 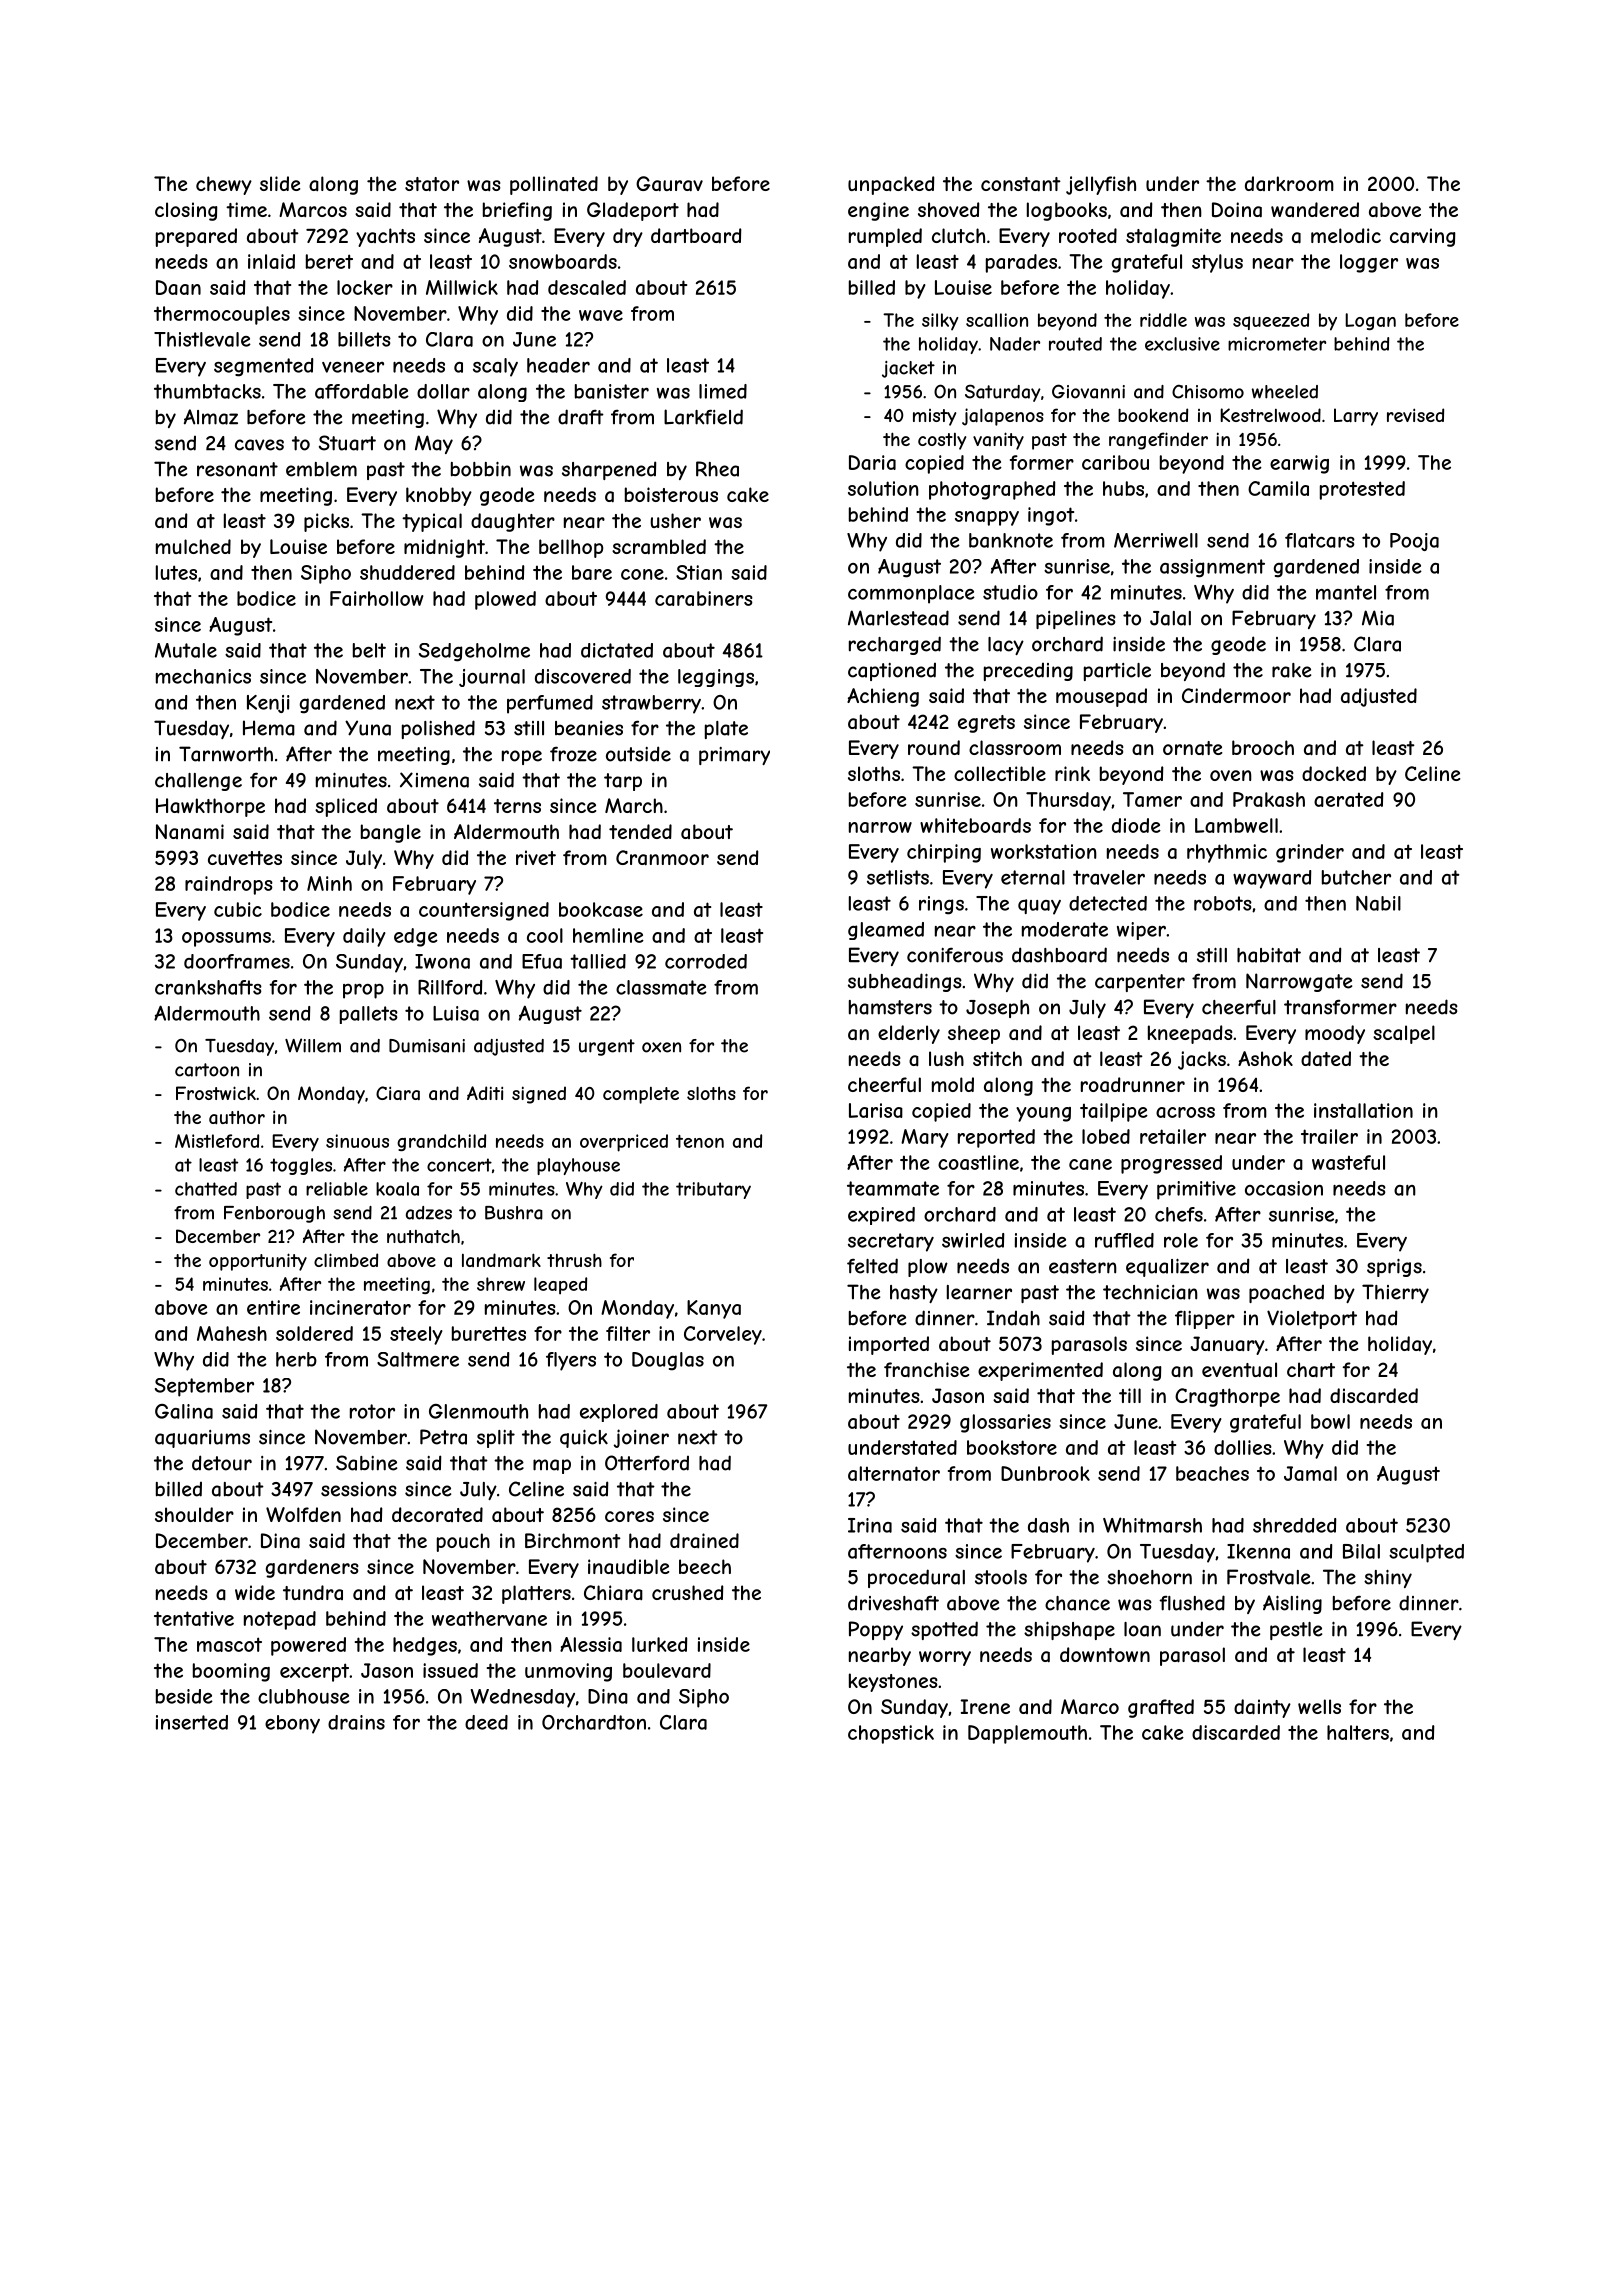 What do you see at coordinates (1363, 1110) in the screenshot?
I see `installation` at bounding box center [1363, 1110].
